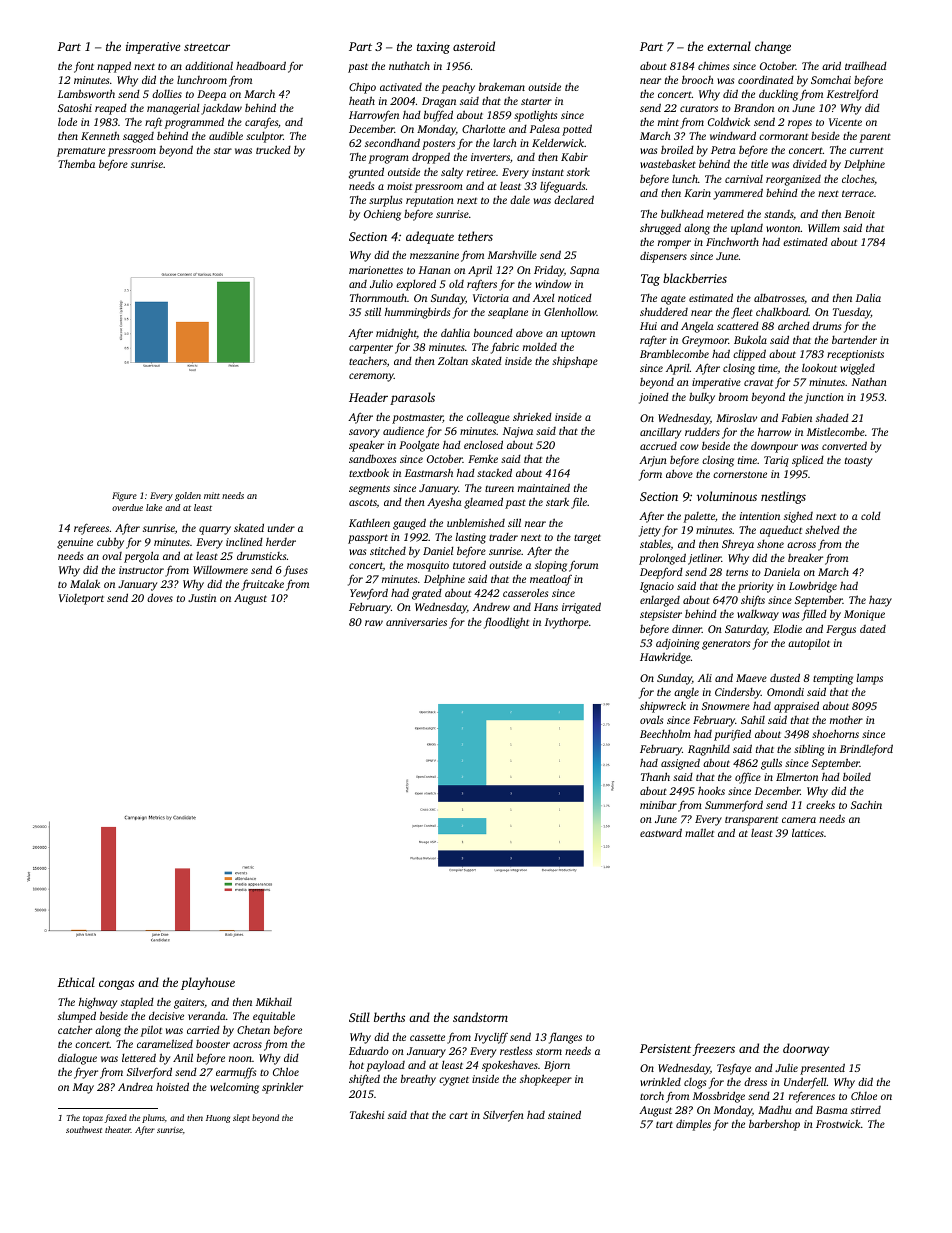  Describe the element at coordinates (544, 487) in the page. I see `maintained` at that location.
